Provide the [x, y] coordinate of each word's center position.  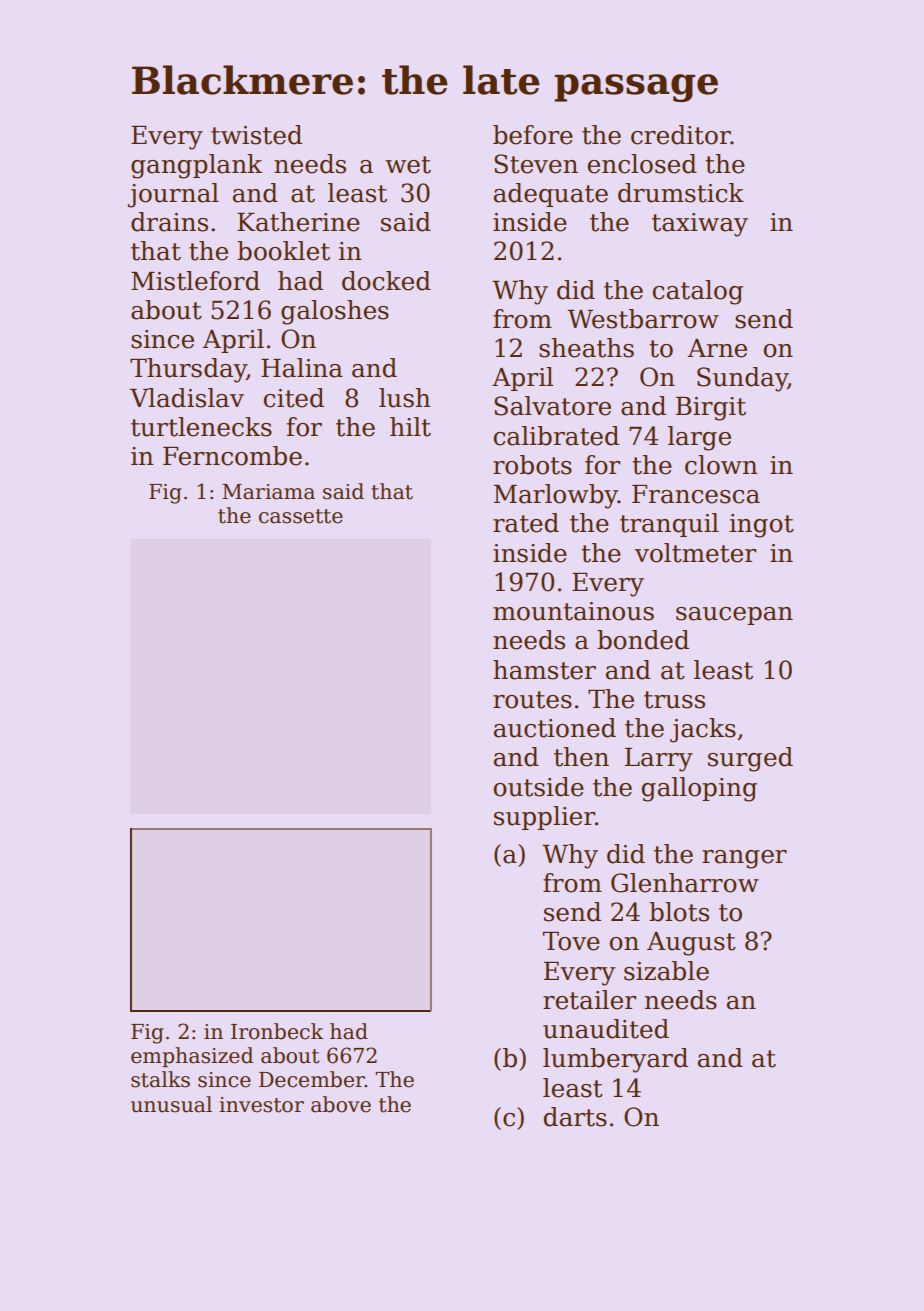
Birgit [711, 409]
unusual [171, 1104]
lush [404, 398]
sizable [666, 971]
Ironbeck [277, 1031]
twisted [256, 135]
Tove [571, 941]
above [341, 1104]
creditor [681, 135]
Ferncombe [232, 456]
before [533, 135]
